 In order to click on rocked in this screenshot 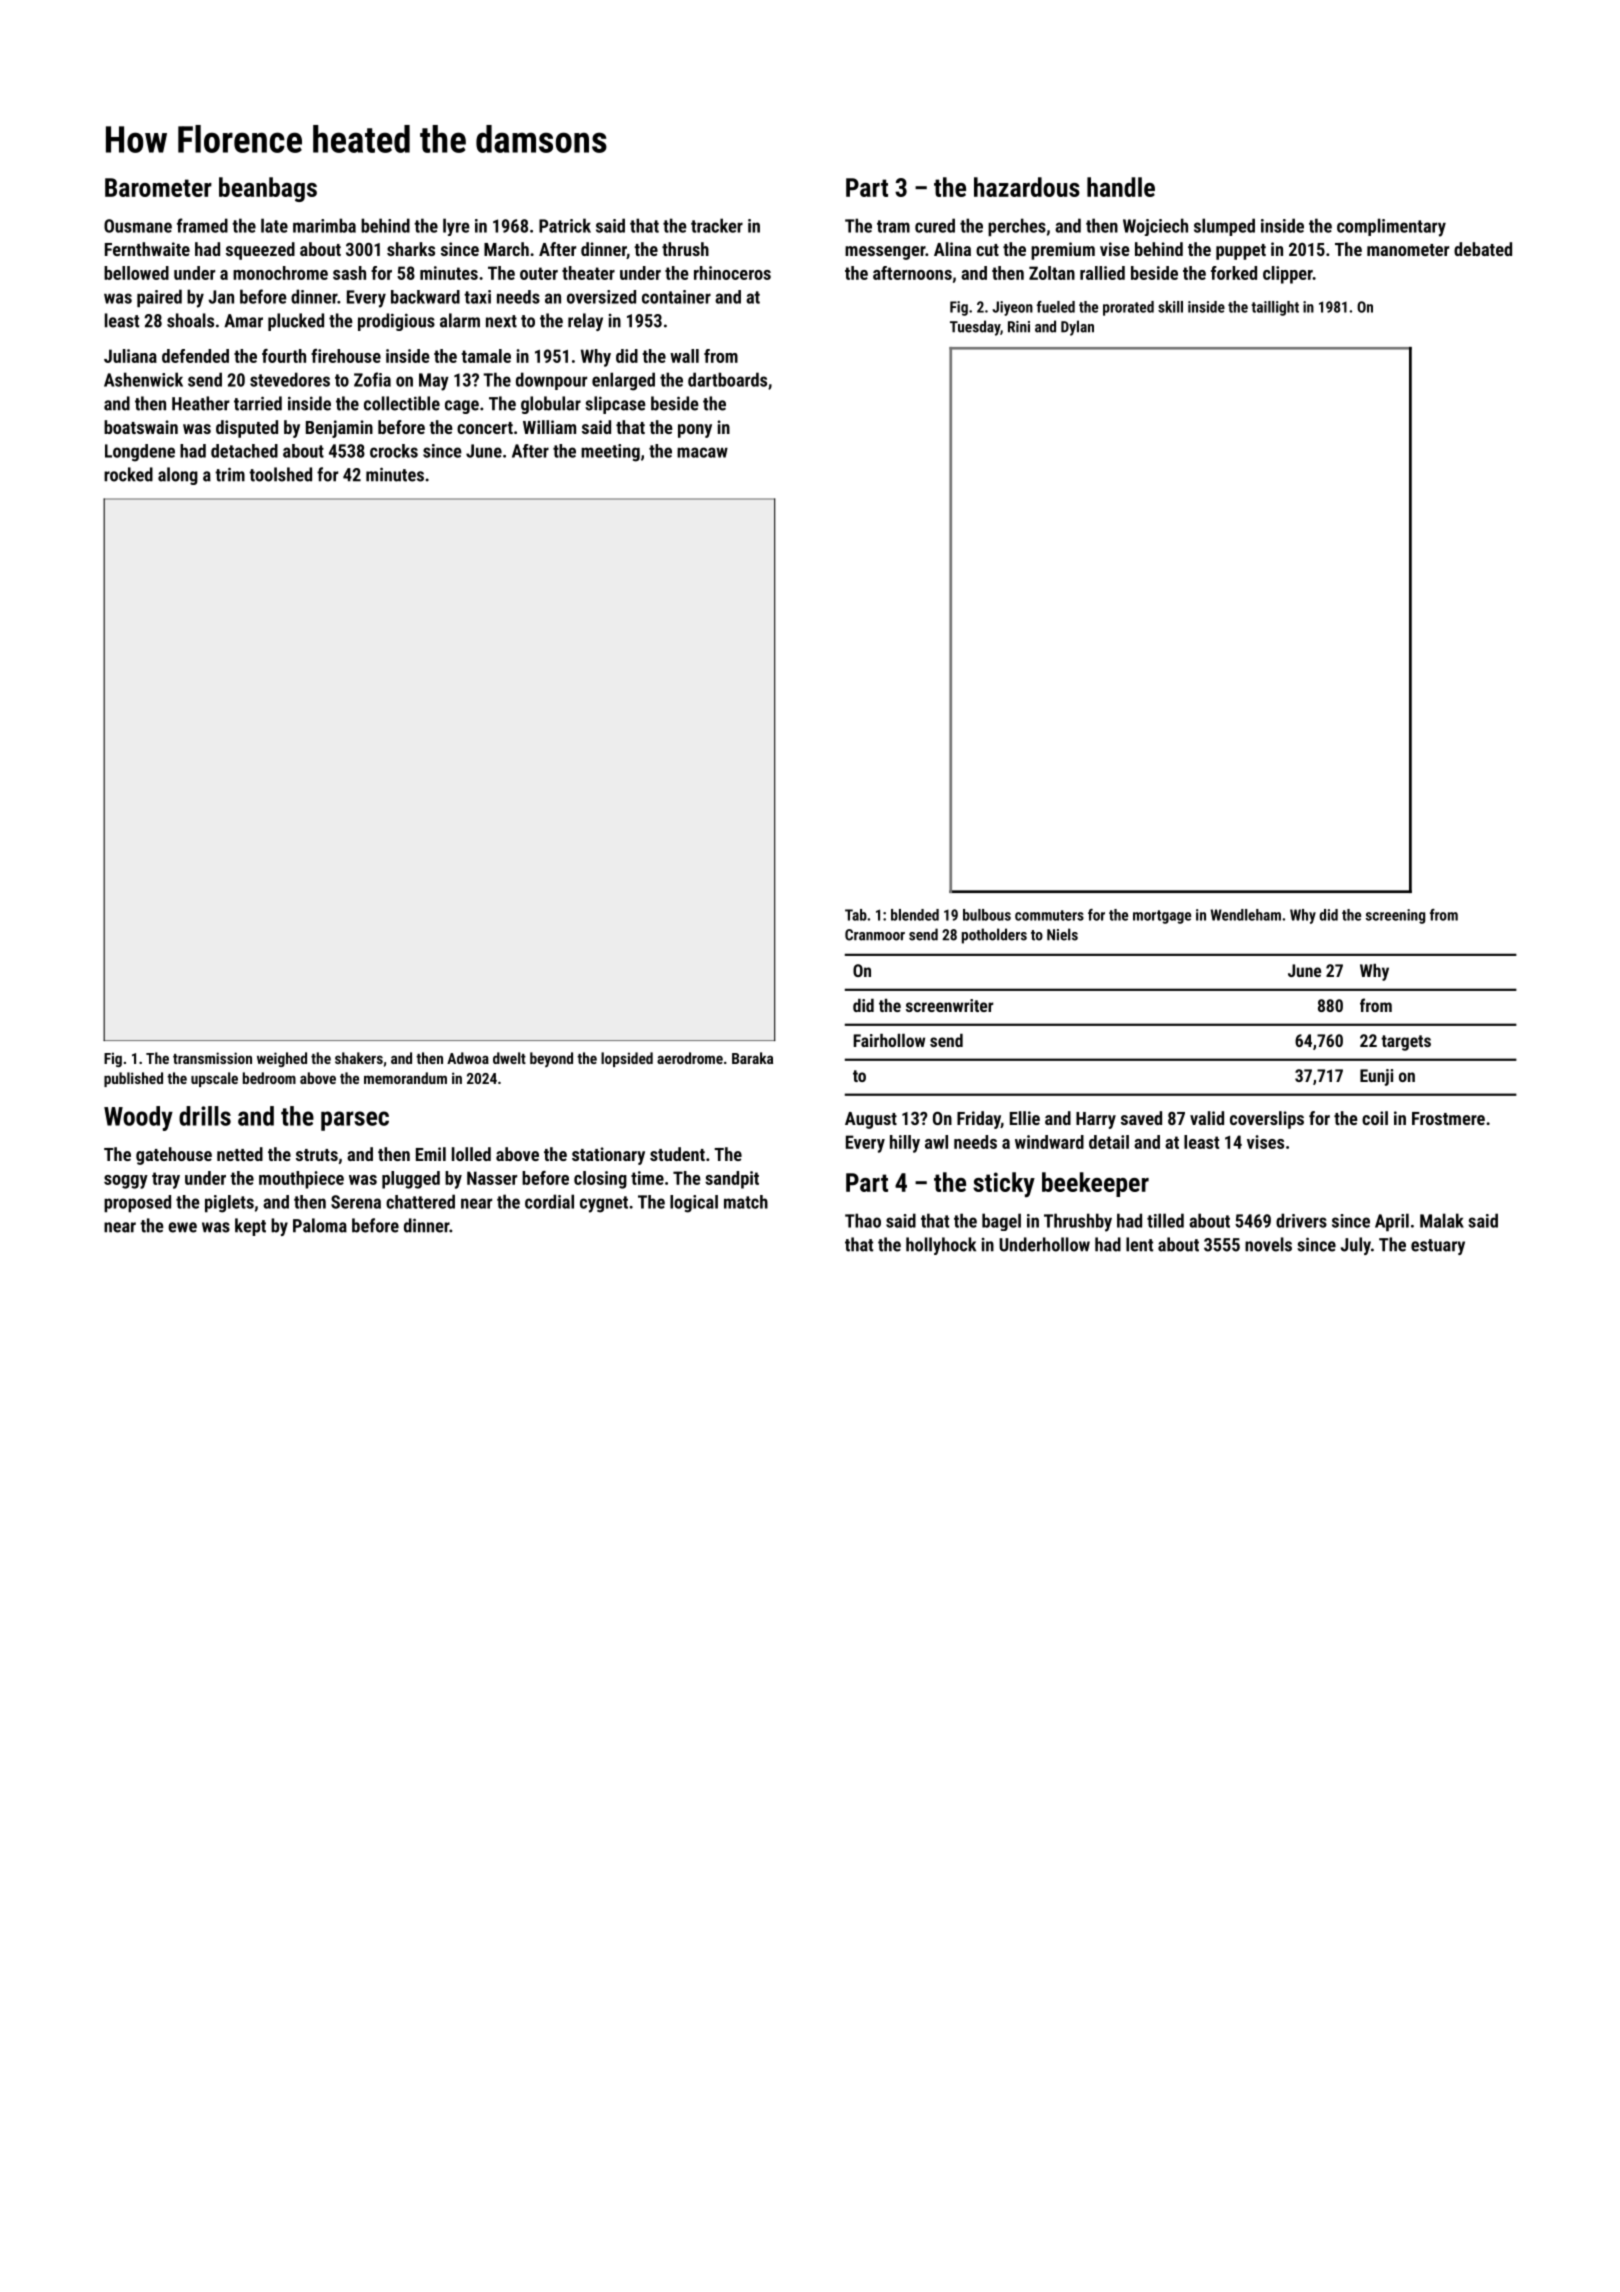, I will do `click(128, 474)`.
